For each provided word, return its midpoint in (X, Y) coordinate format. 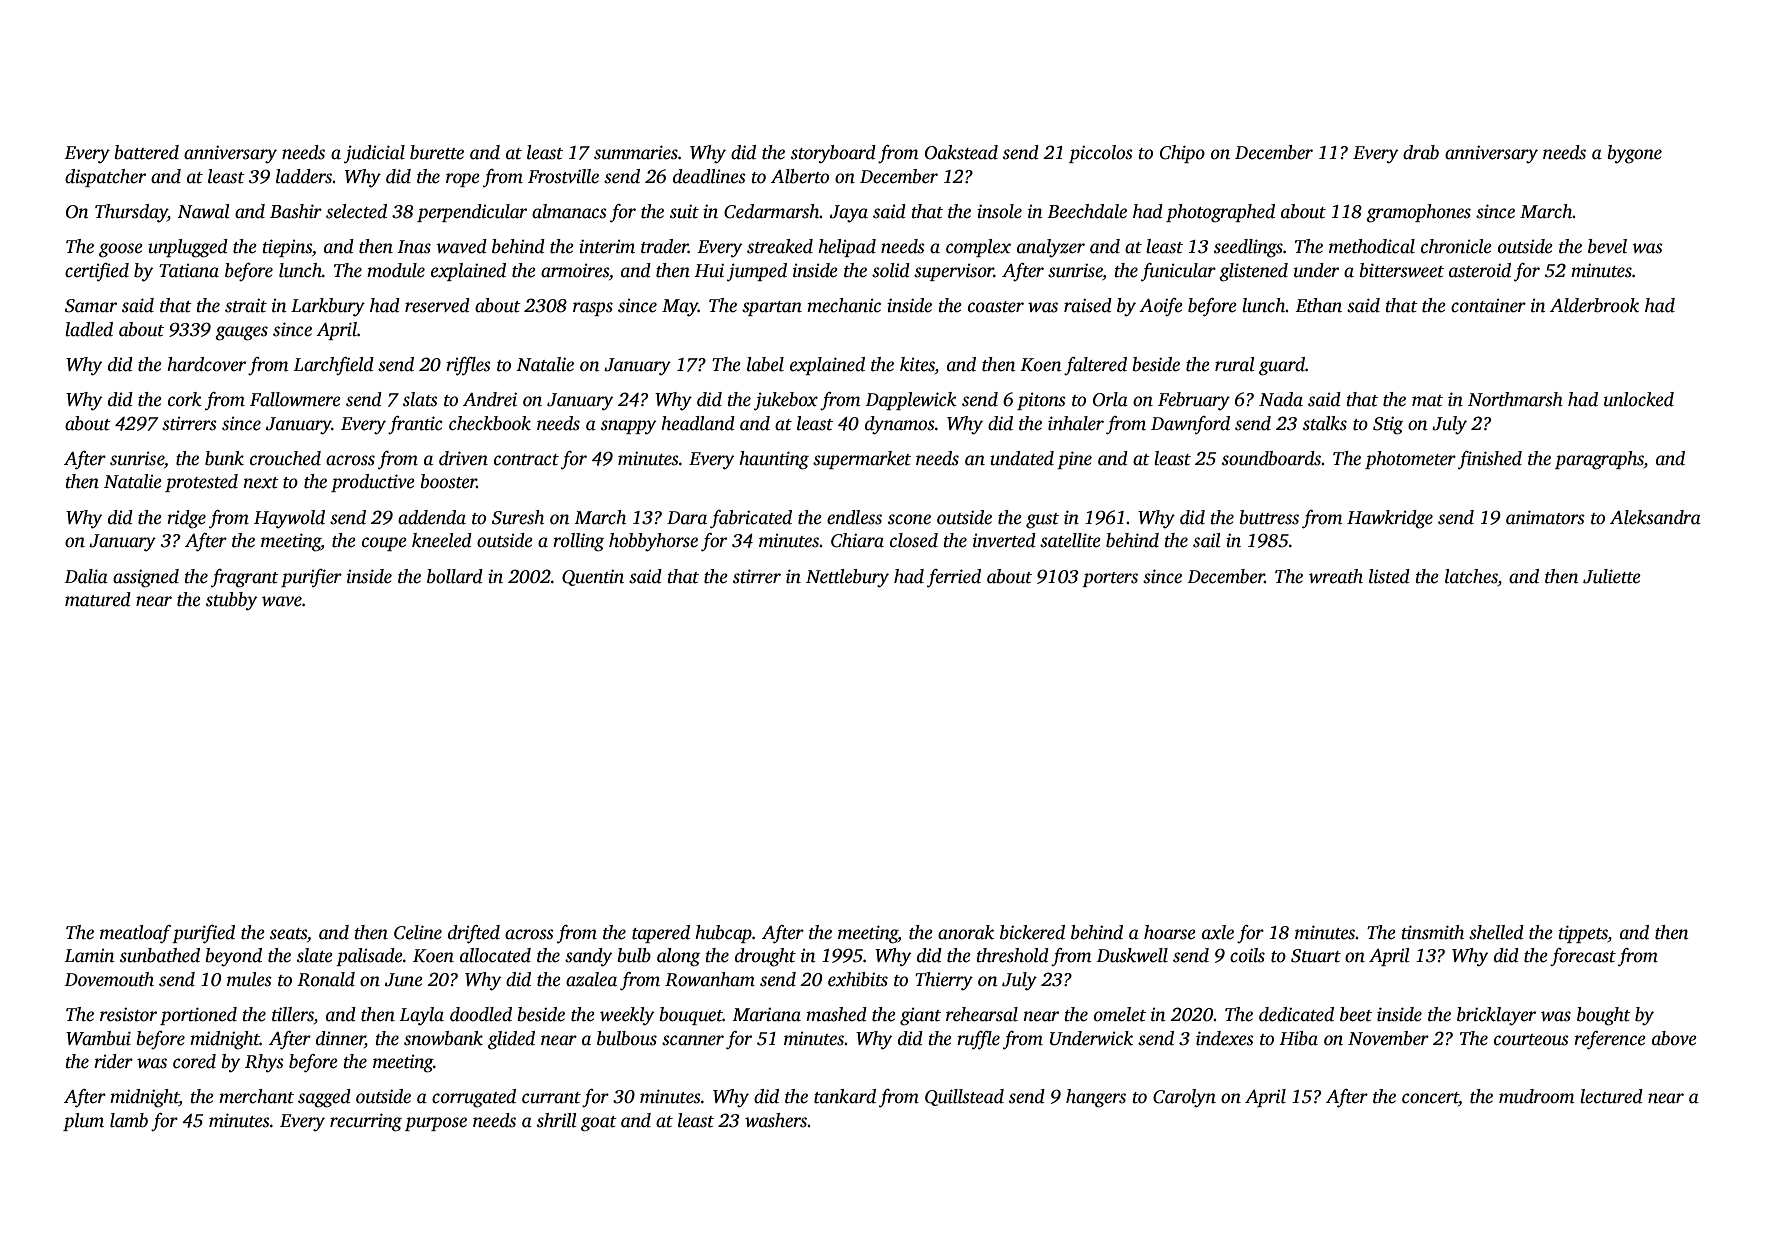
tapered (661, 934)
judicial (374, 154)
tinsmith (1432, 932)
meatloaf (135, 934)
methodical (1372, 246)
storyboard (833, 154)
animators (1545, 517)
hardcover (206, 364)
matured (98, 599)
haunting (774, 460)
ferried (954, 578)
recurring (366, 1122)
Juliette (1612, 576)
